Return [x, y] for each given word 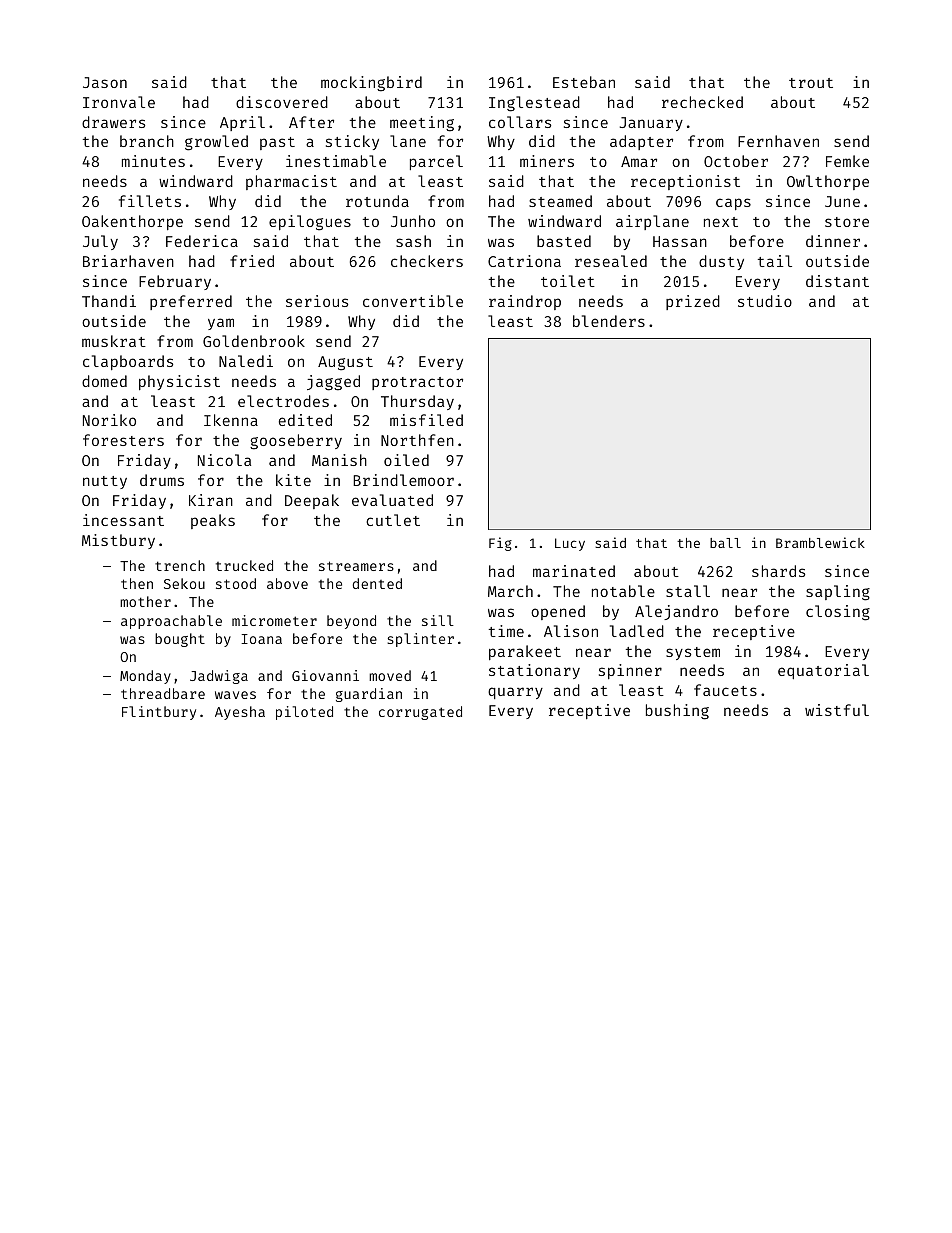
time [506, 631]
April [242, 123]
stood [236, 583]
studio [765, 301]
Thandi [109, 301]
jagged [333, 383]
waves [235, 695]
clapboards [128, 362]
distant [837, 281]
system [693, 653]
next [721, 222]
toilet [568, 281]
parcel [436, 162]
